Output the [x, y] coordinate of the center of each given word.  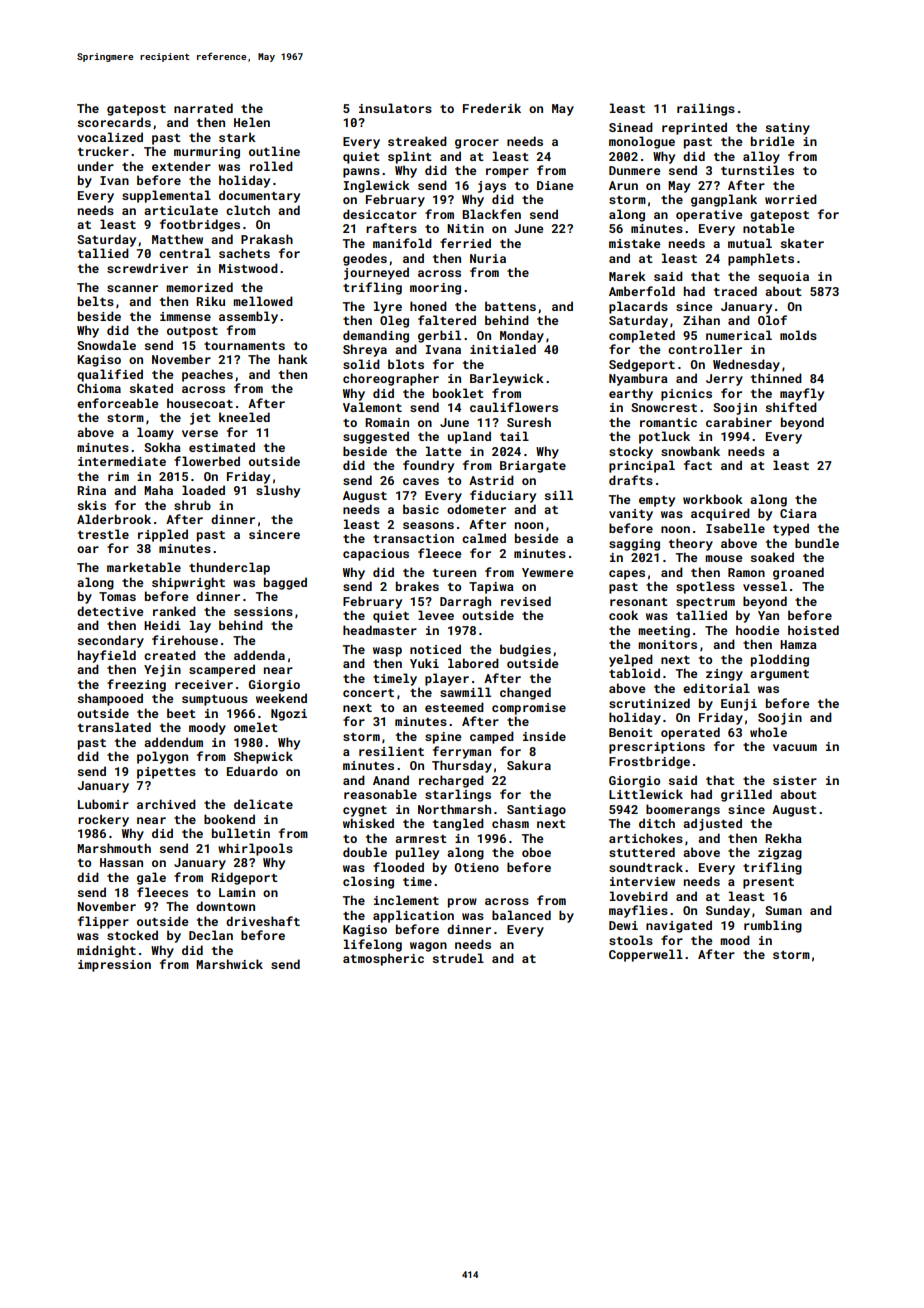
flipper [103, 922]
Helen [252, 122]
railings [706, 109]
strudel [458, 958]
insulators [395, 108]
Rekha [783, 838]
